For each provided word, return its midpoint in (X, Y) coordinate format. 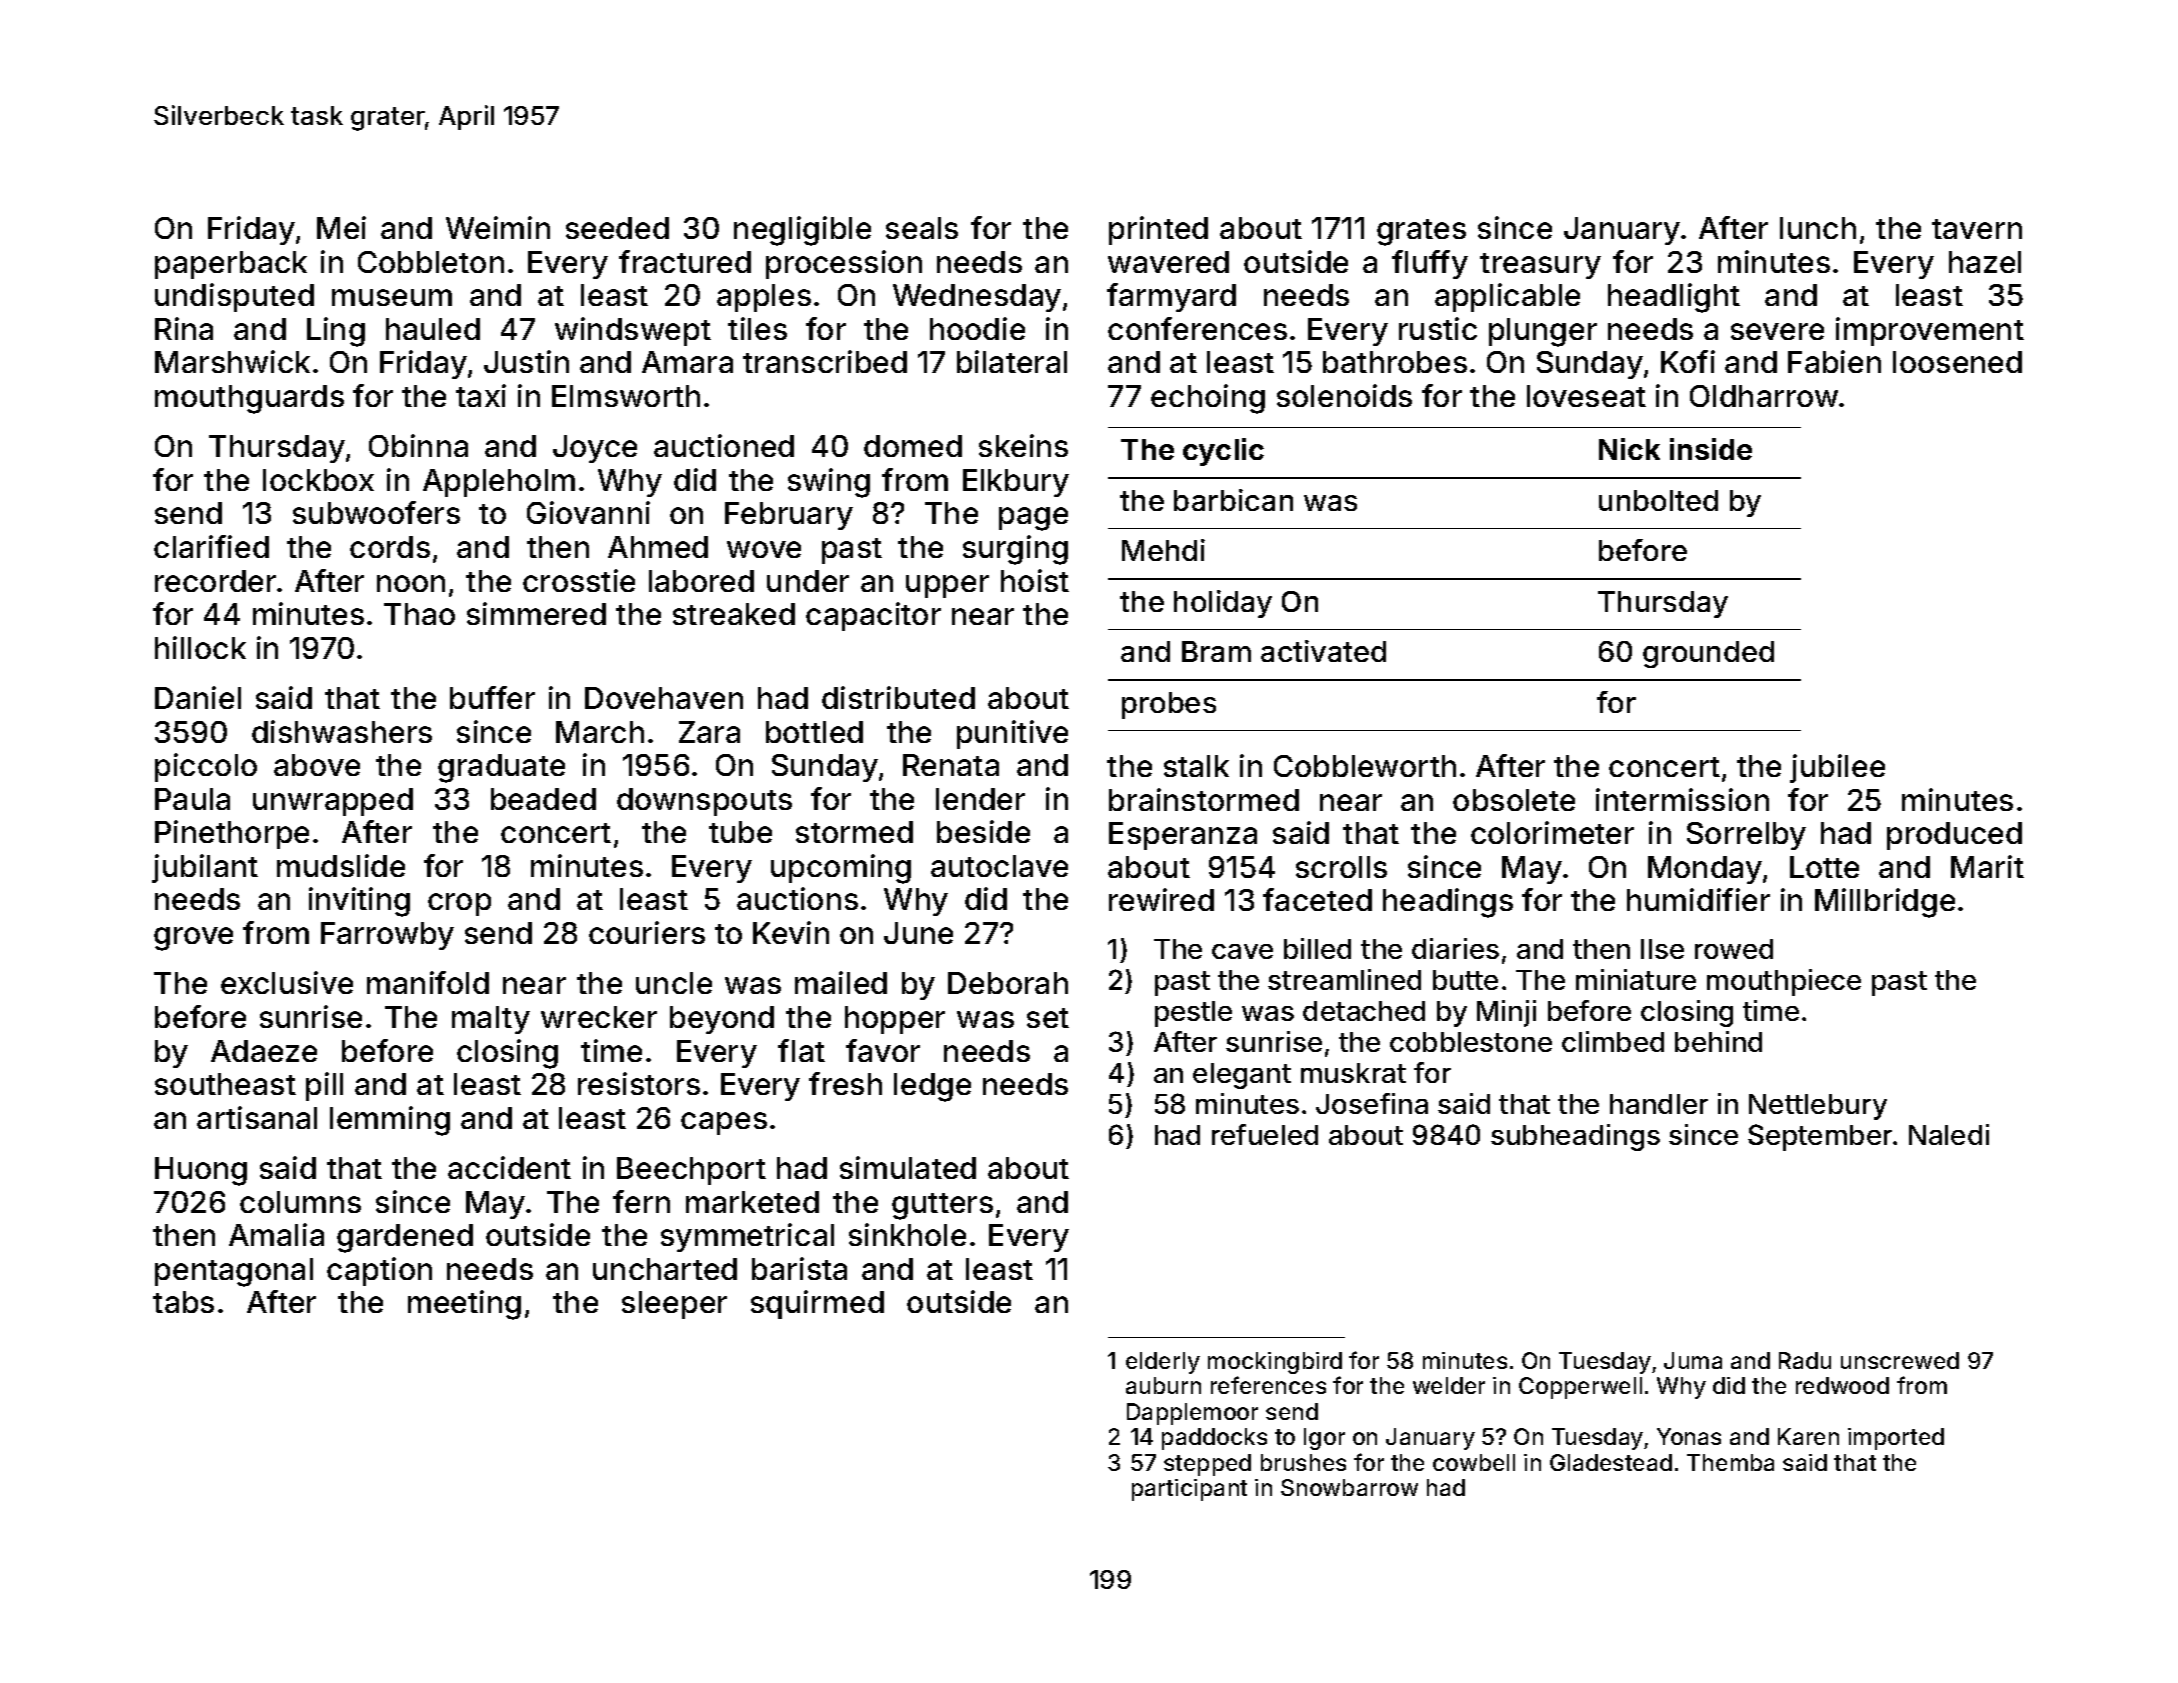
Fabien (1834, 361)
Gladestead (1611, 1462)
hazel (1985, 262)
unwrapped (333, 802)
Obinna (418, 445)
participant (1189, 1490)
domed (913, 446)
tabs (183, 1302)
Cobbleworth (1365, 766)
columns (300, 1202)
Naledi (1949, 1134)
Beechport (691, 1171)
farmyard (1171, 297)
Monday (1705, 870)
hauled (433, 329)
